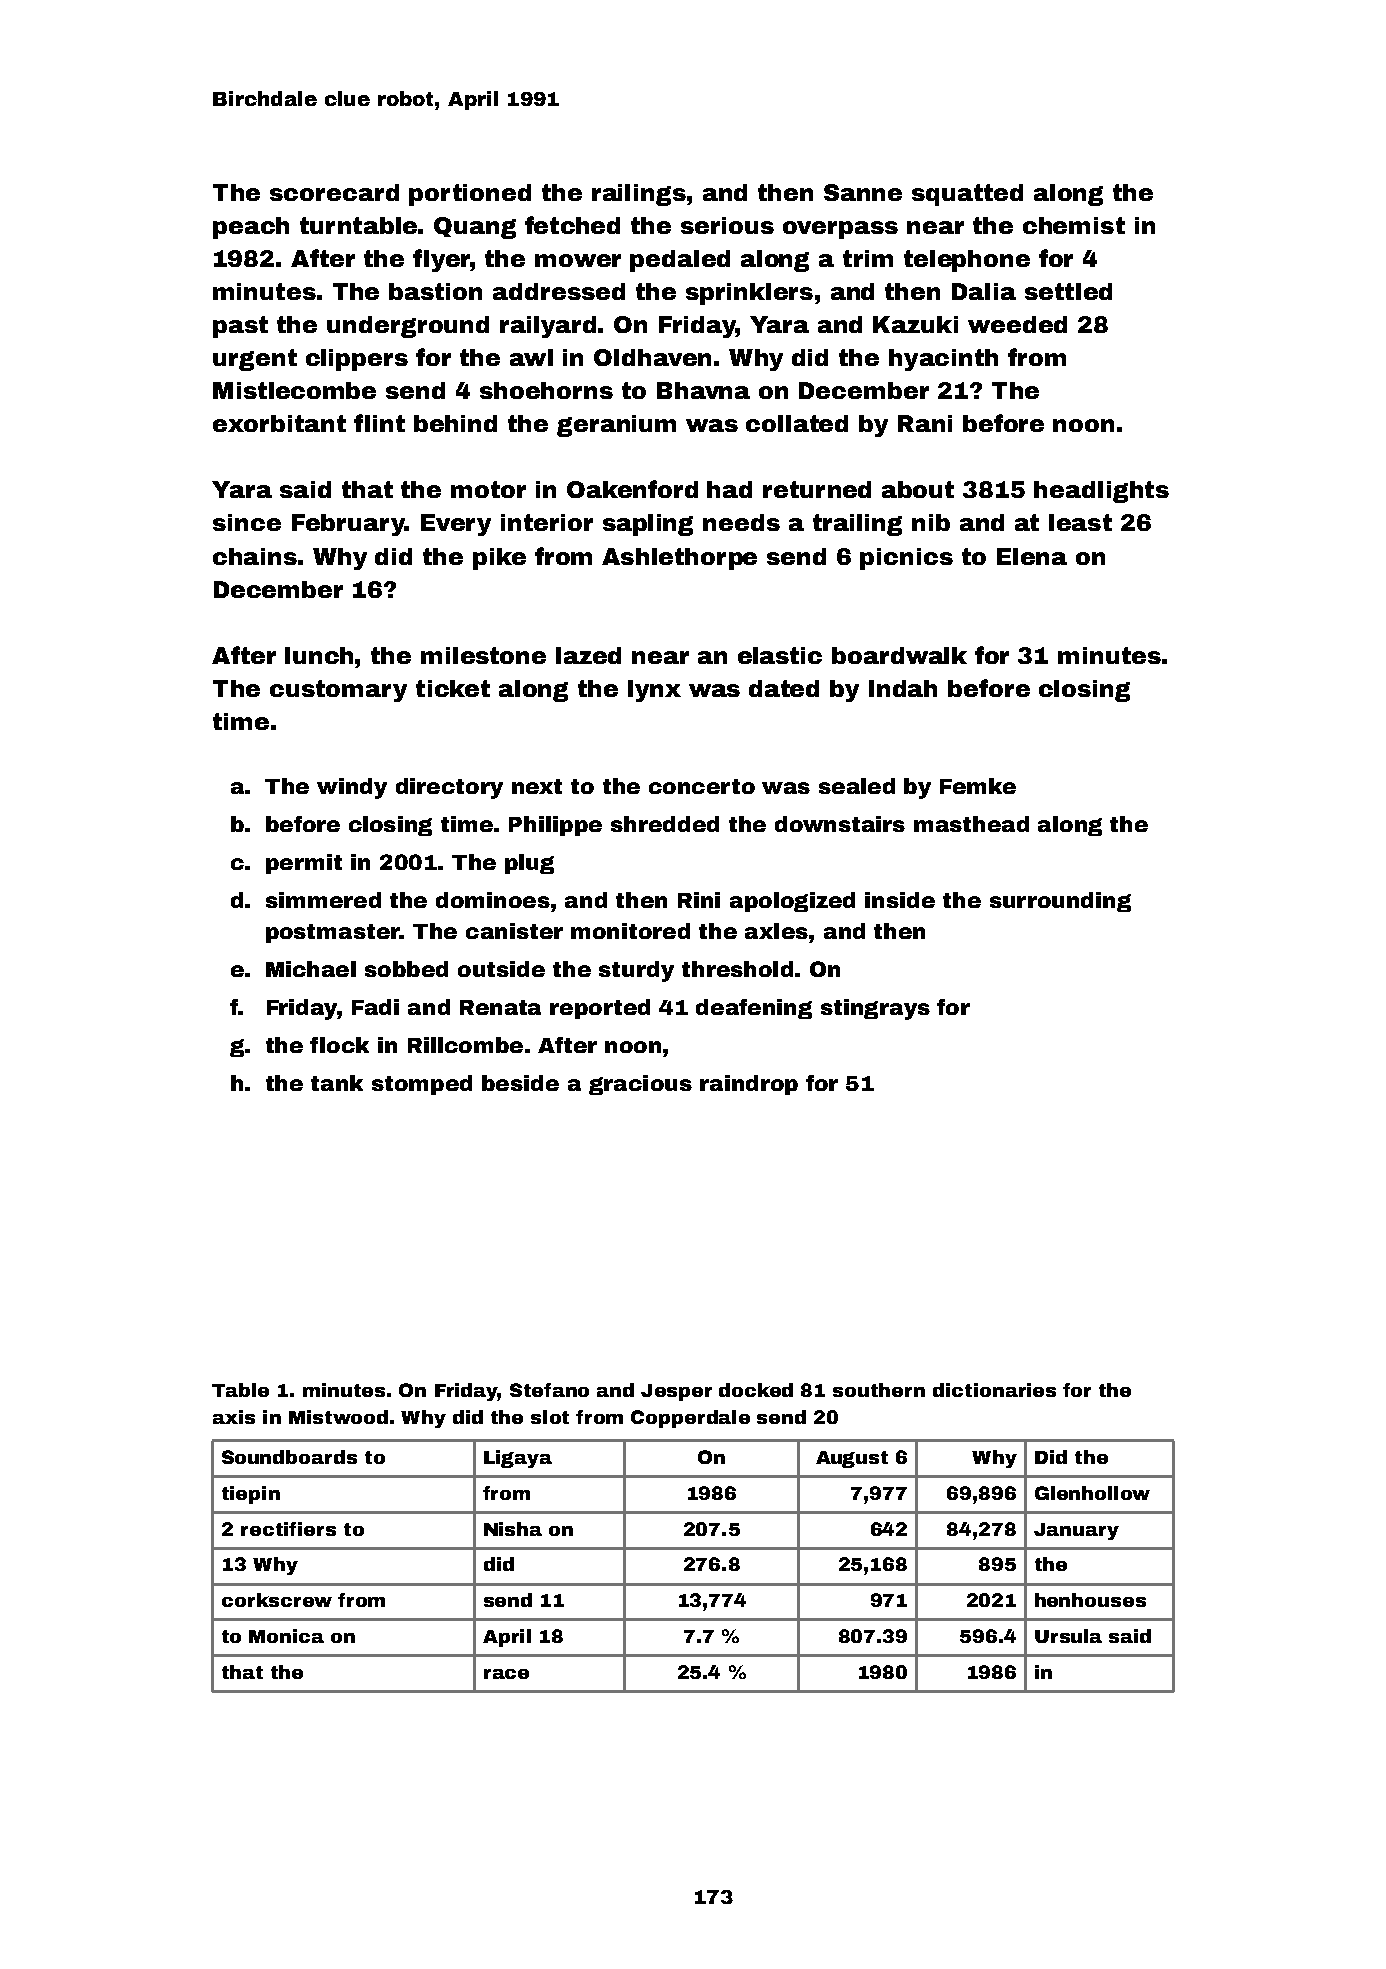 This image has height=1969, width=1386. Describe the element at coordinates (900, 900) in the image. I see `inside` at that location.
